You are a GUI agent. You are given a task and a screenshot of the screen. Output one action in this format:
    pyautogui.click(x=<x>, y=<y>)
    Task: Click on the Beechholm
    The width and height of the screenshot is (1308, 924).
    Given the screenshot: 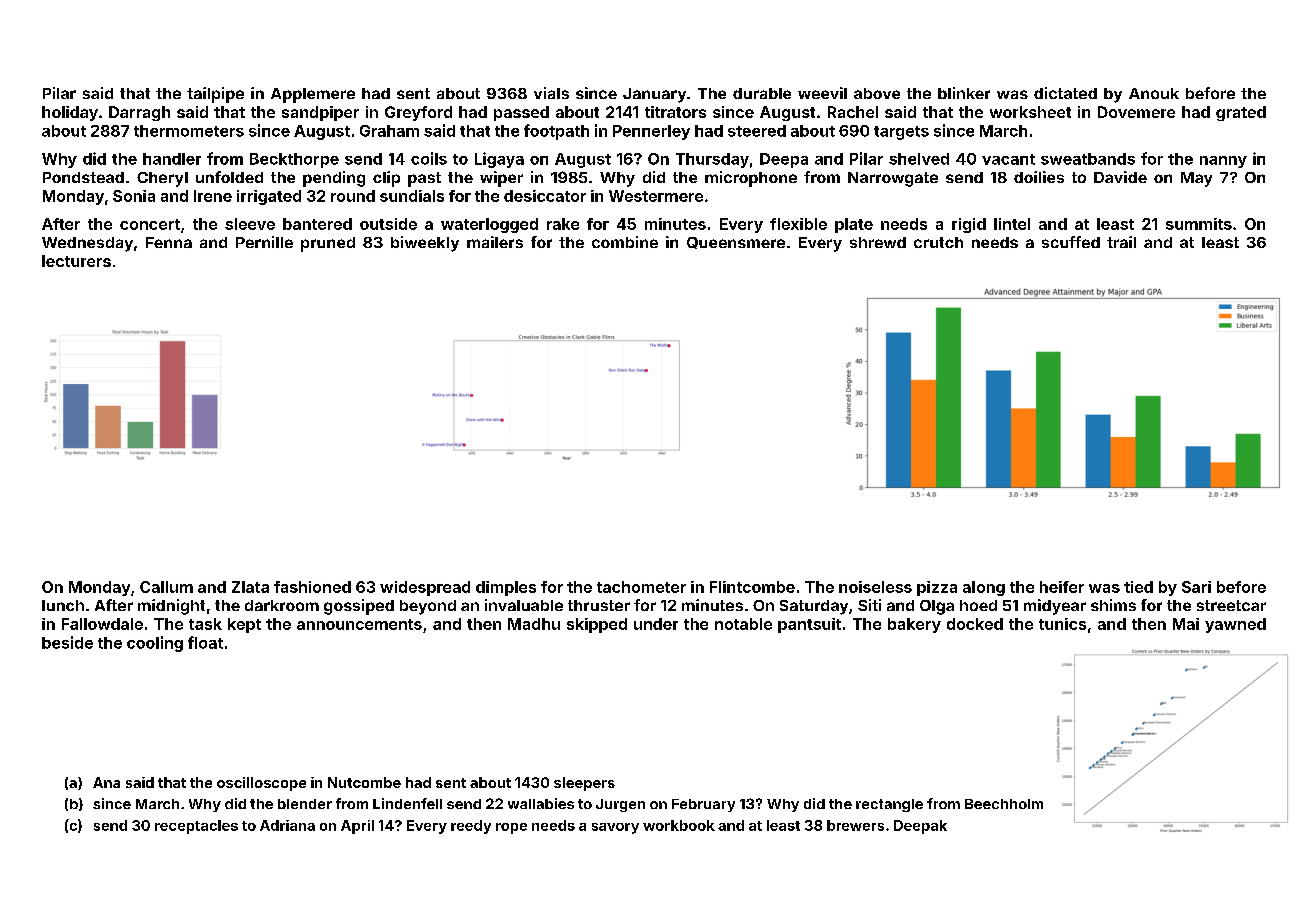 What is the action you would take?
    pyautogui.click(x=1004, y=804)
